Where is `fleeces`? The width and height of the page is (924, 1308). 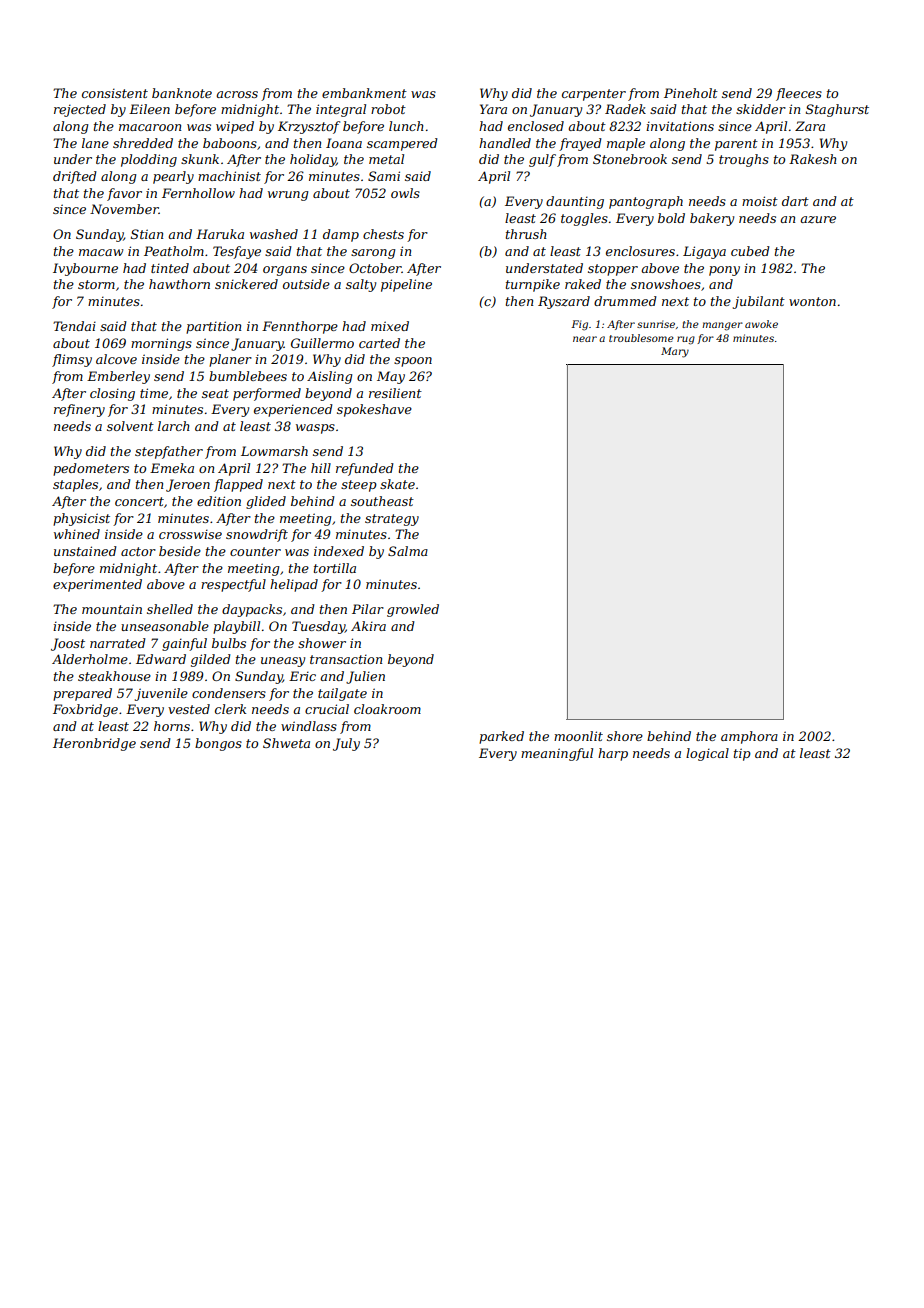 fleeces is located at coordinates (799, 94).
